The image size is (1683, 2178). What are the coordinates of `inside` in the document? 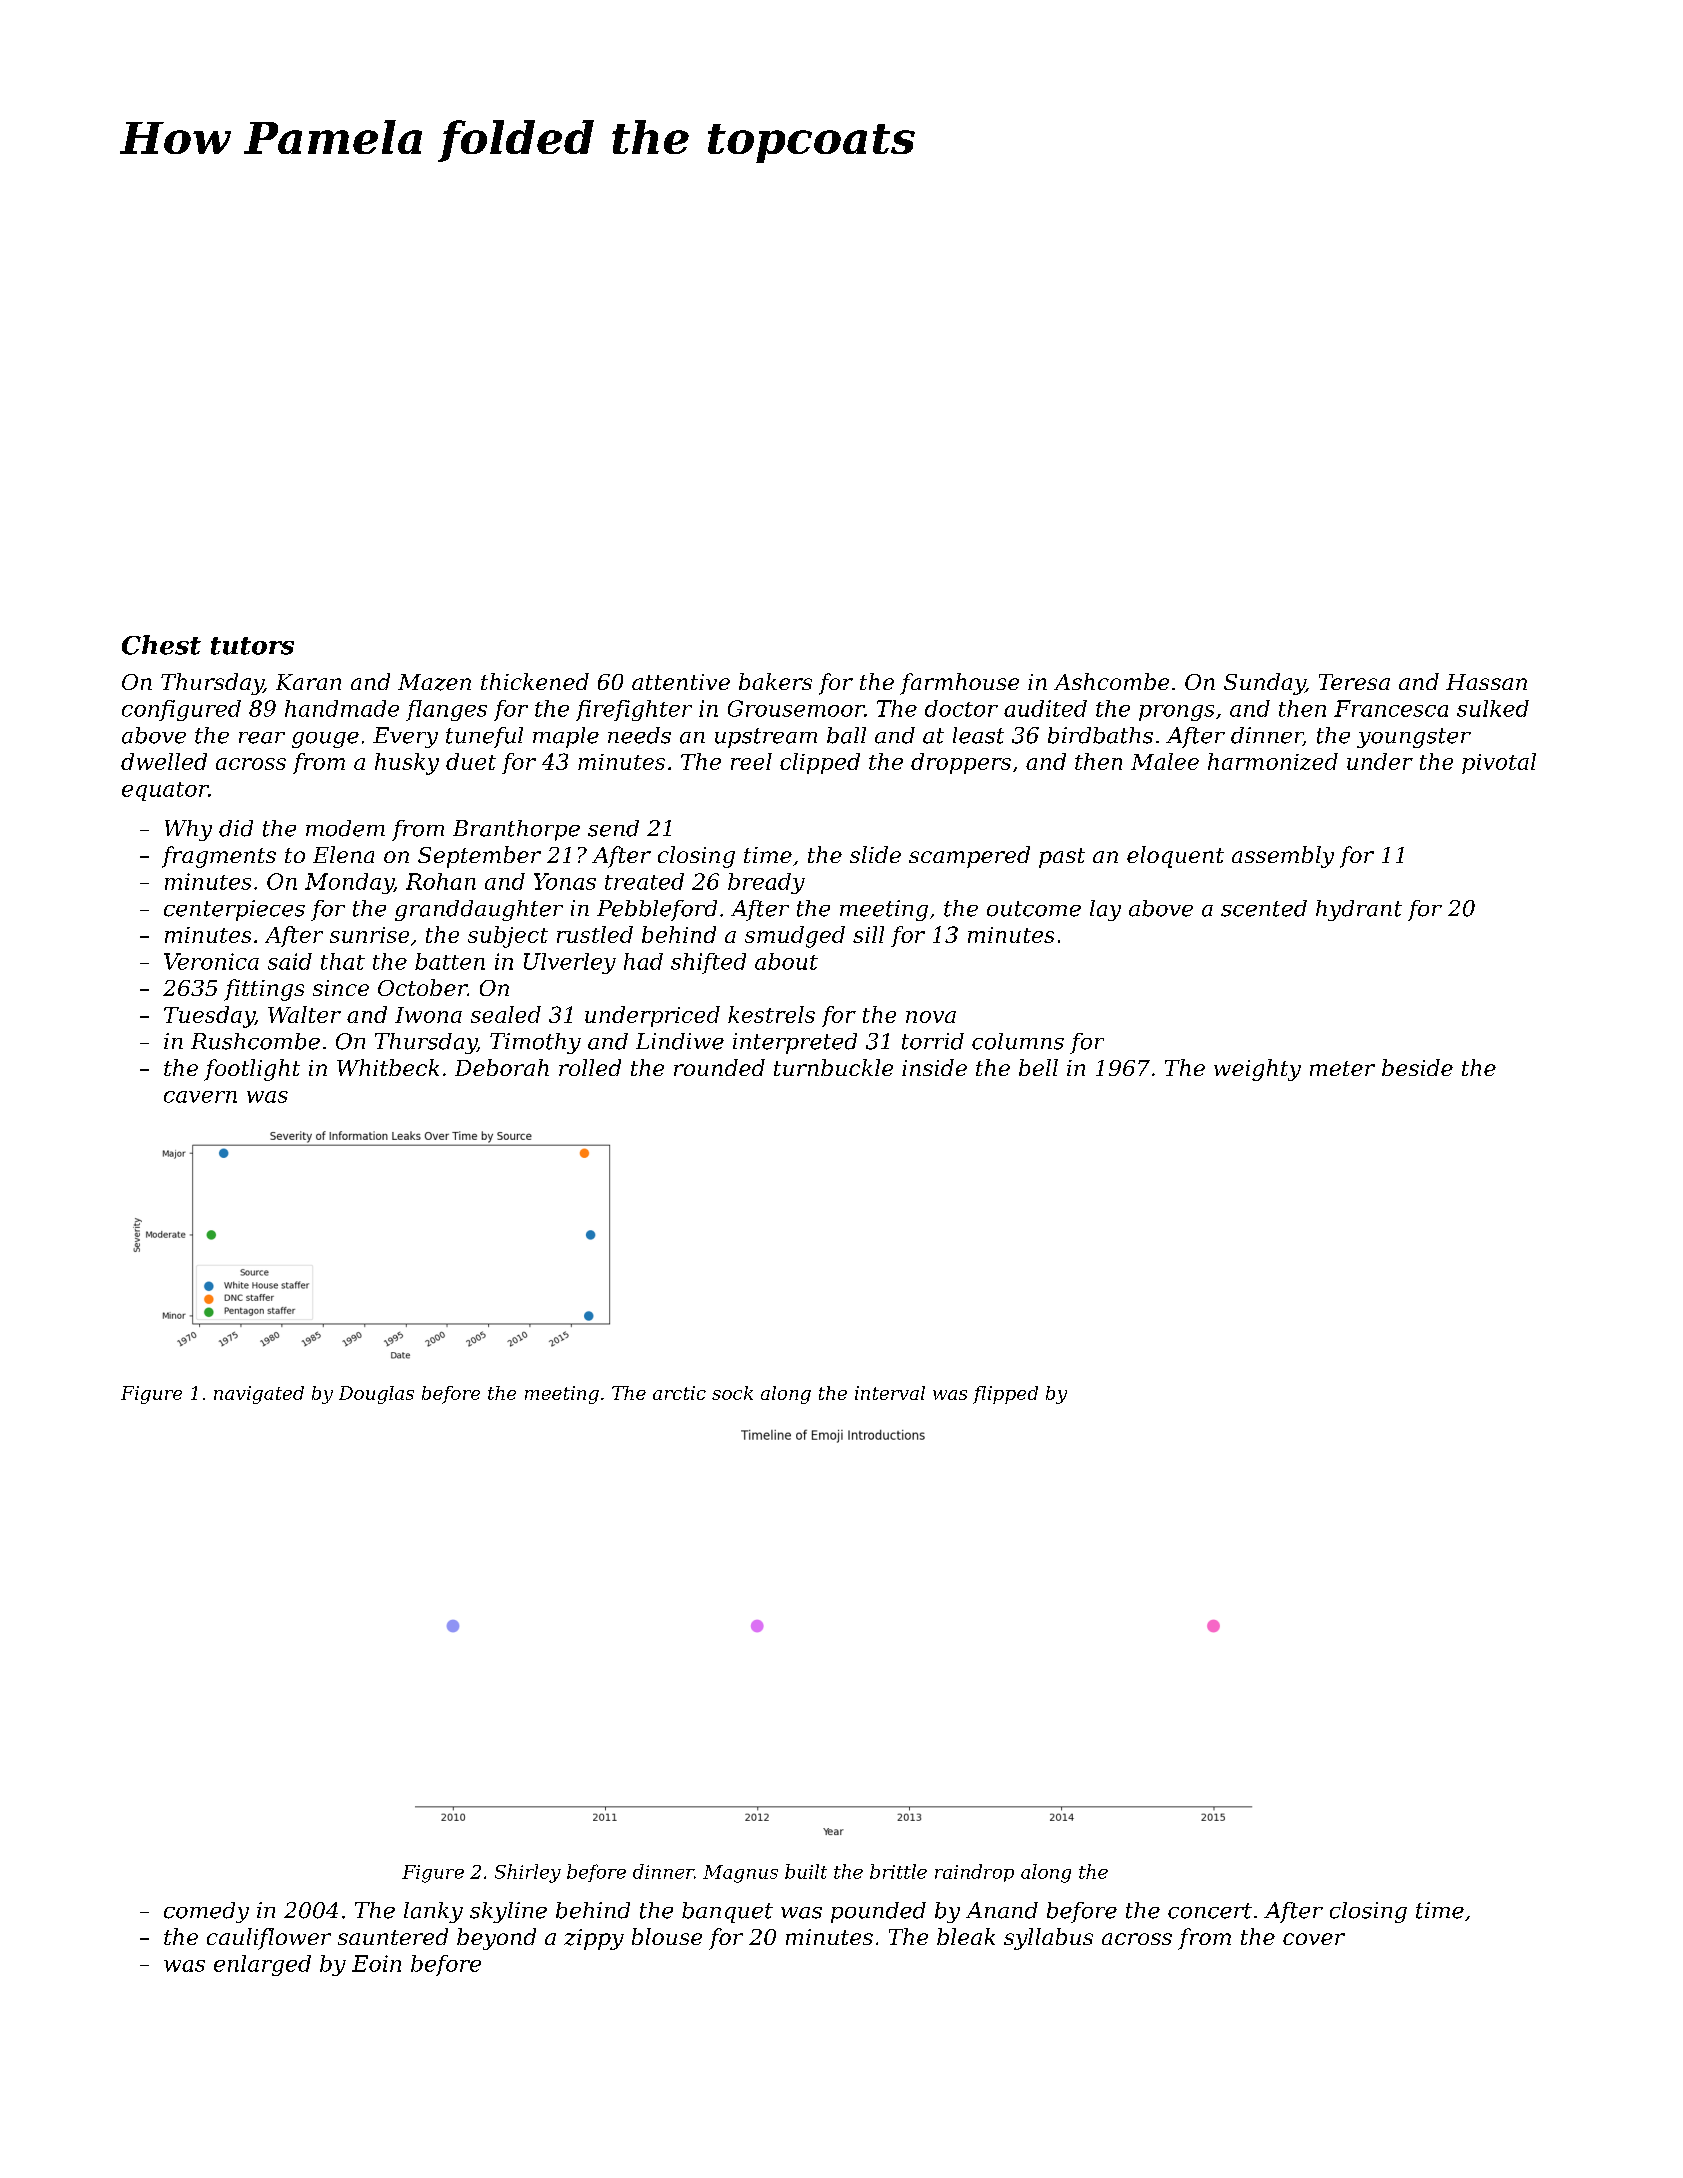 It's located at (934, 1067).
